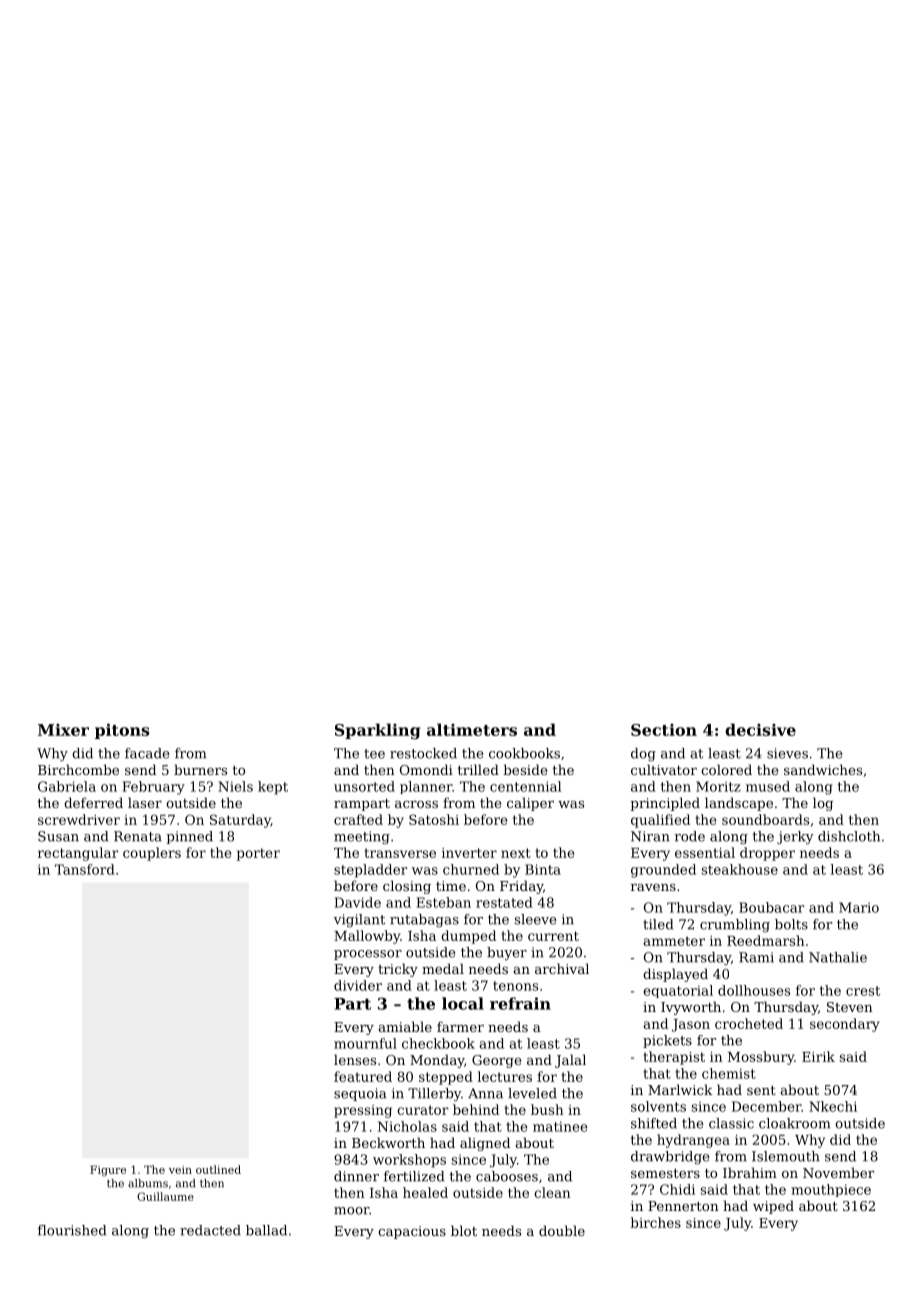 The height and width of the document is (1308, 924). I want to click on cabooses, so click(507, 1176).
